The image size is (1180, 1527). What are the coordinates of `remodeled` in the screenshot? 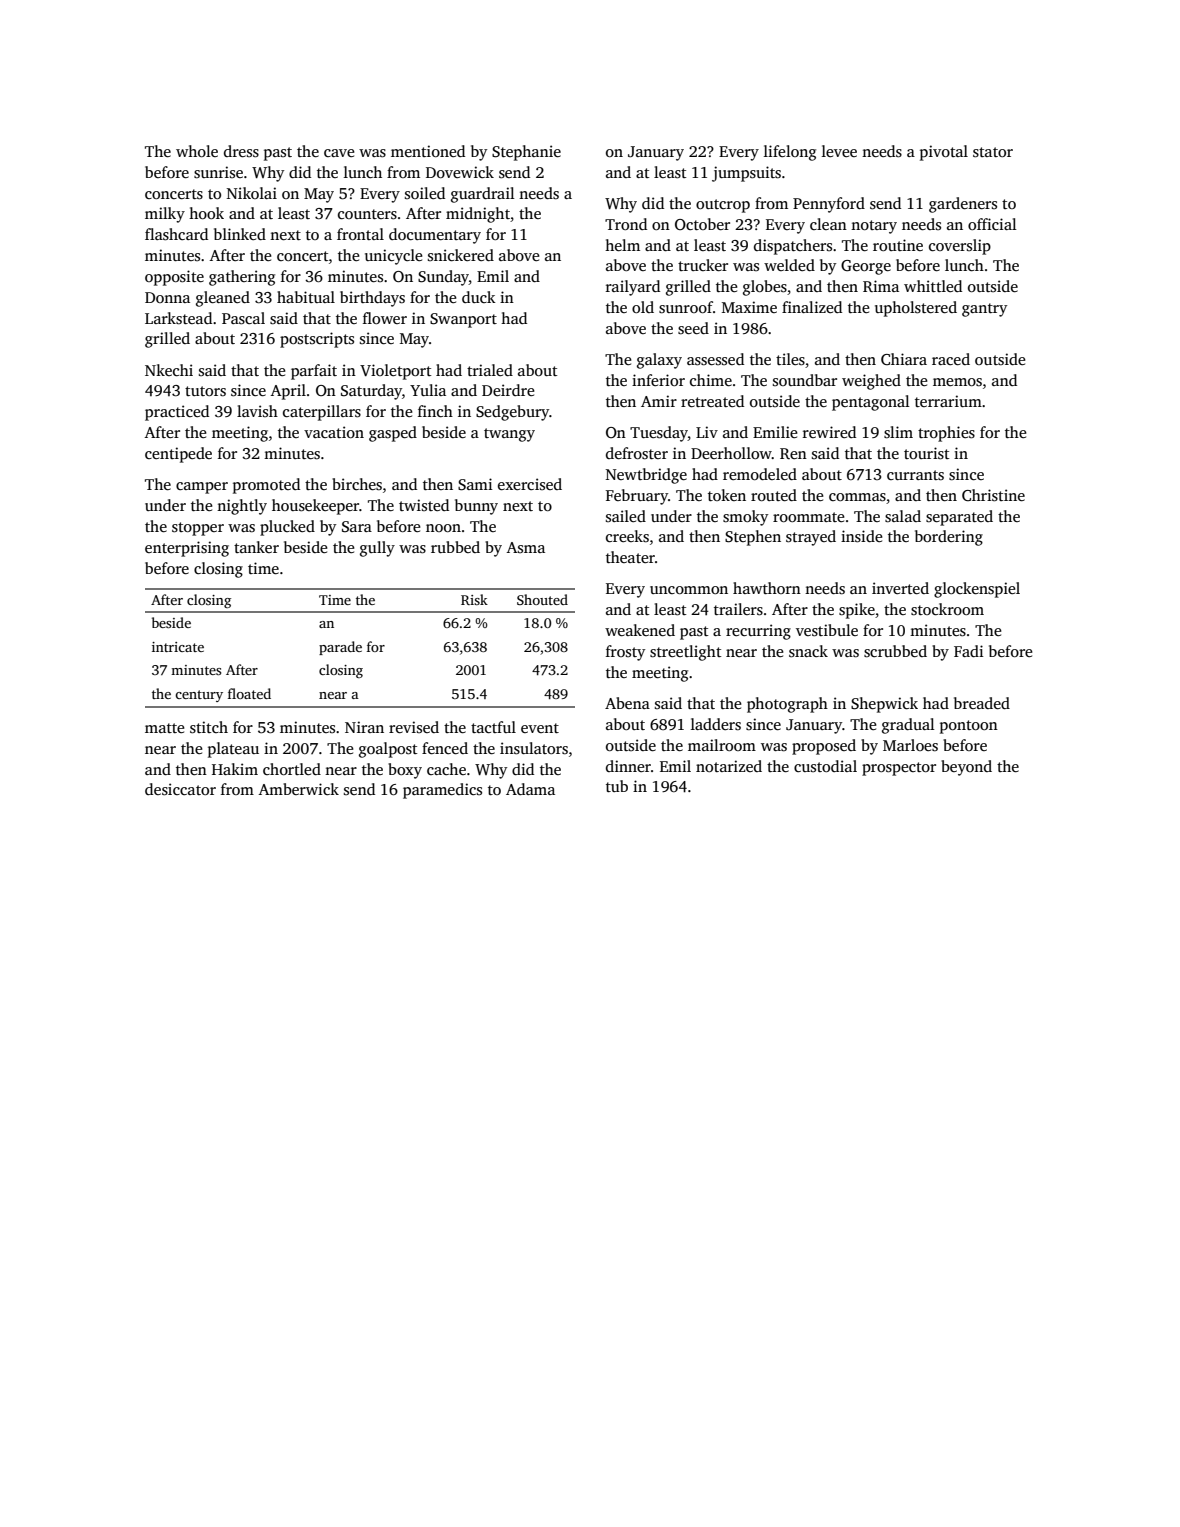 It's located at (760, 474).
